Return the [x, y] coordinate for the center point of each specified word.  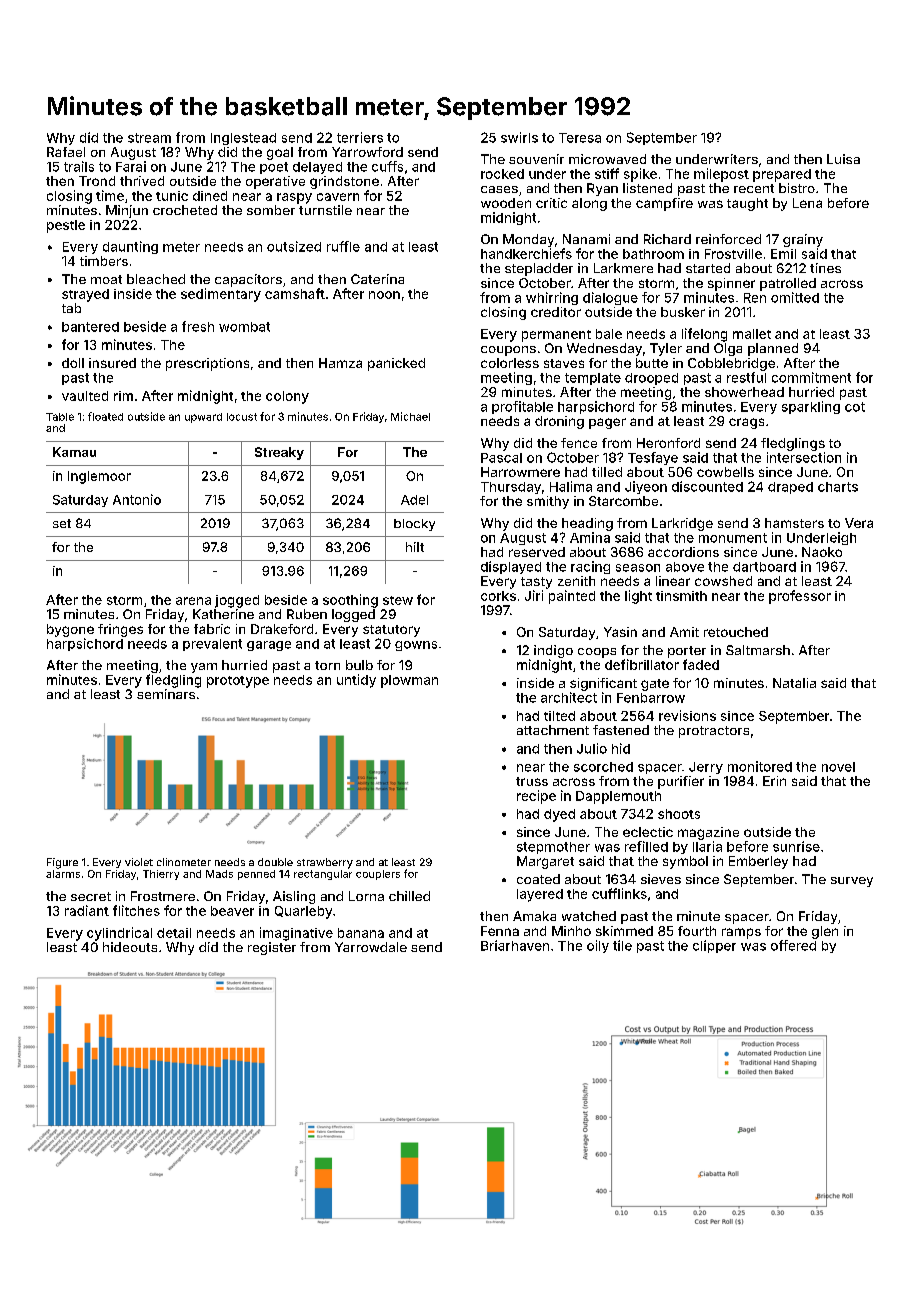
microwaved [607, 159]
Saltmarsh [758, 650]
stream [149, 138]
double [275, 862]
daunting [130, 247]
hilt [415, 547]
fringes [120, 630]
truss [532, 781]
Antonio [137, 499]
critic [551, 203]
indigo [553, 651]
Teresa [580, 138]
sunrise [796, 846]
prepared [782, 175]
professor [800, 597]
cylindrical [119, 934]
